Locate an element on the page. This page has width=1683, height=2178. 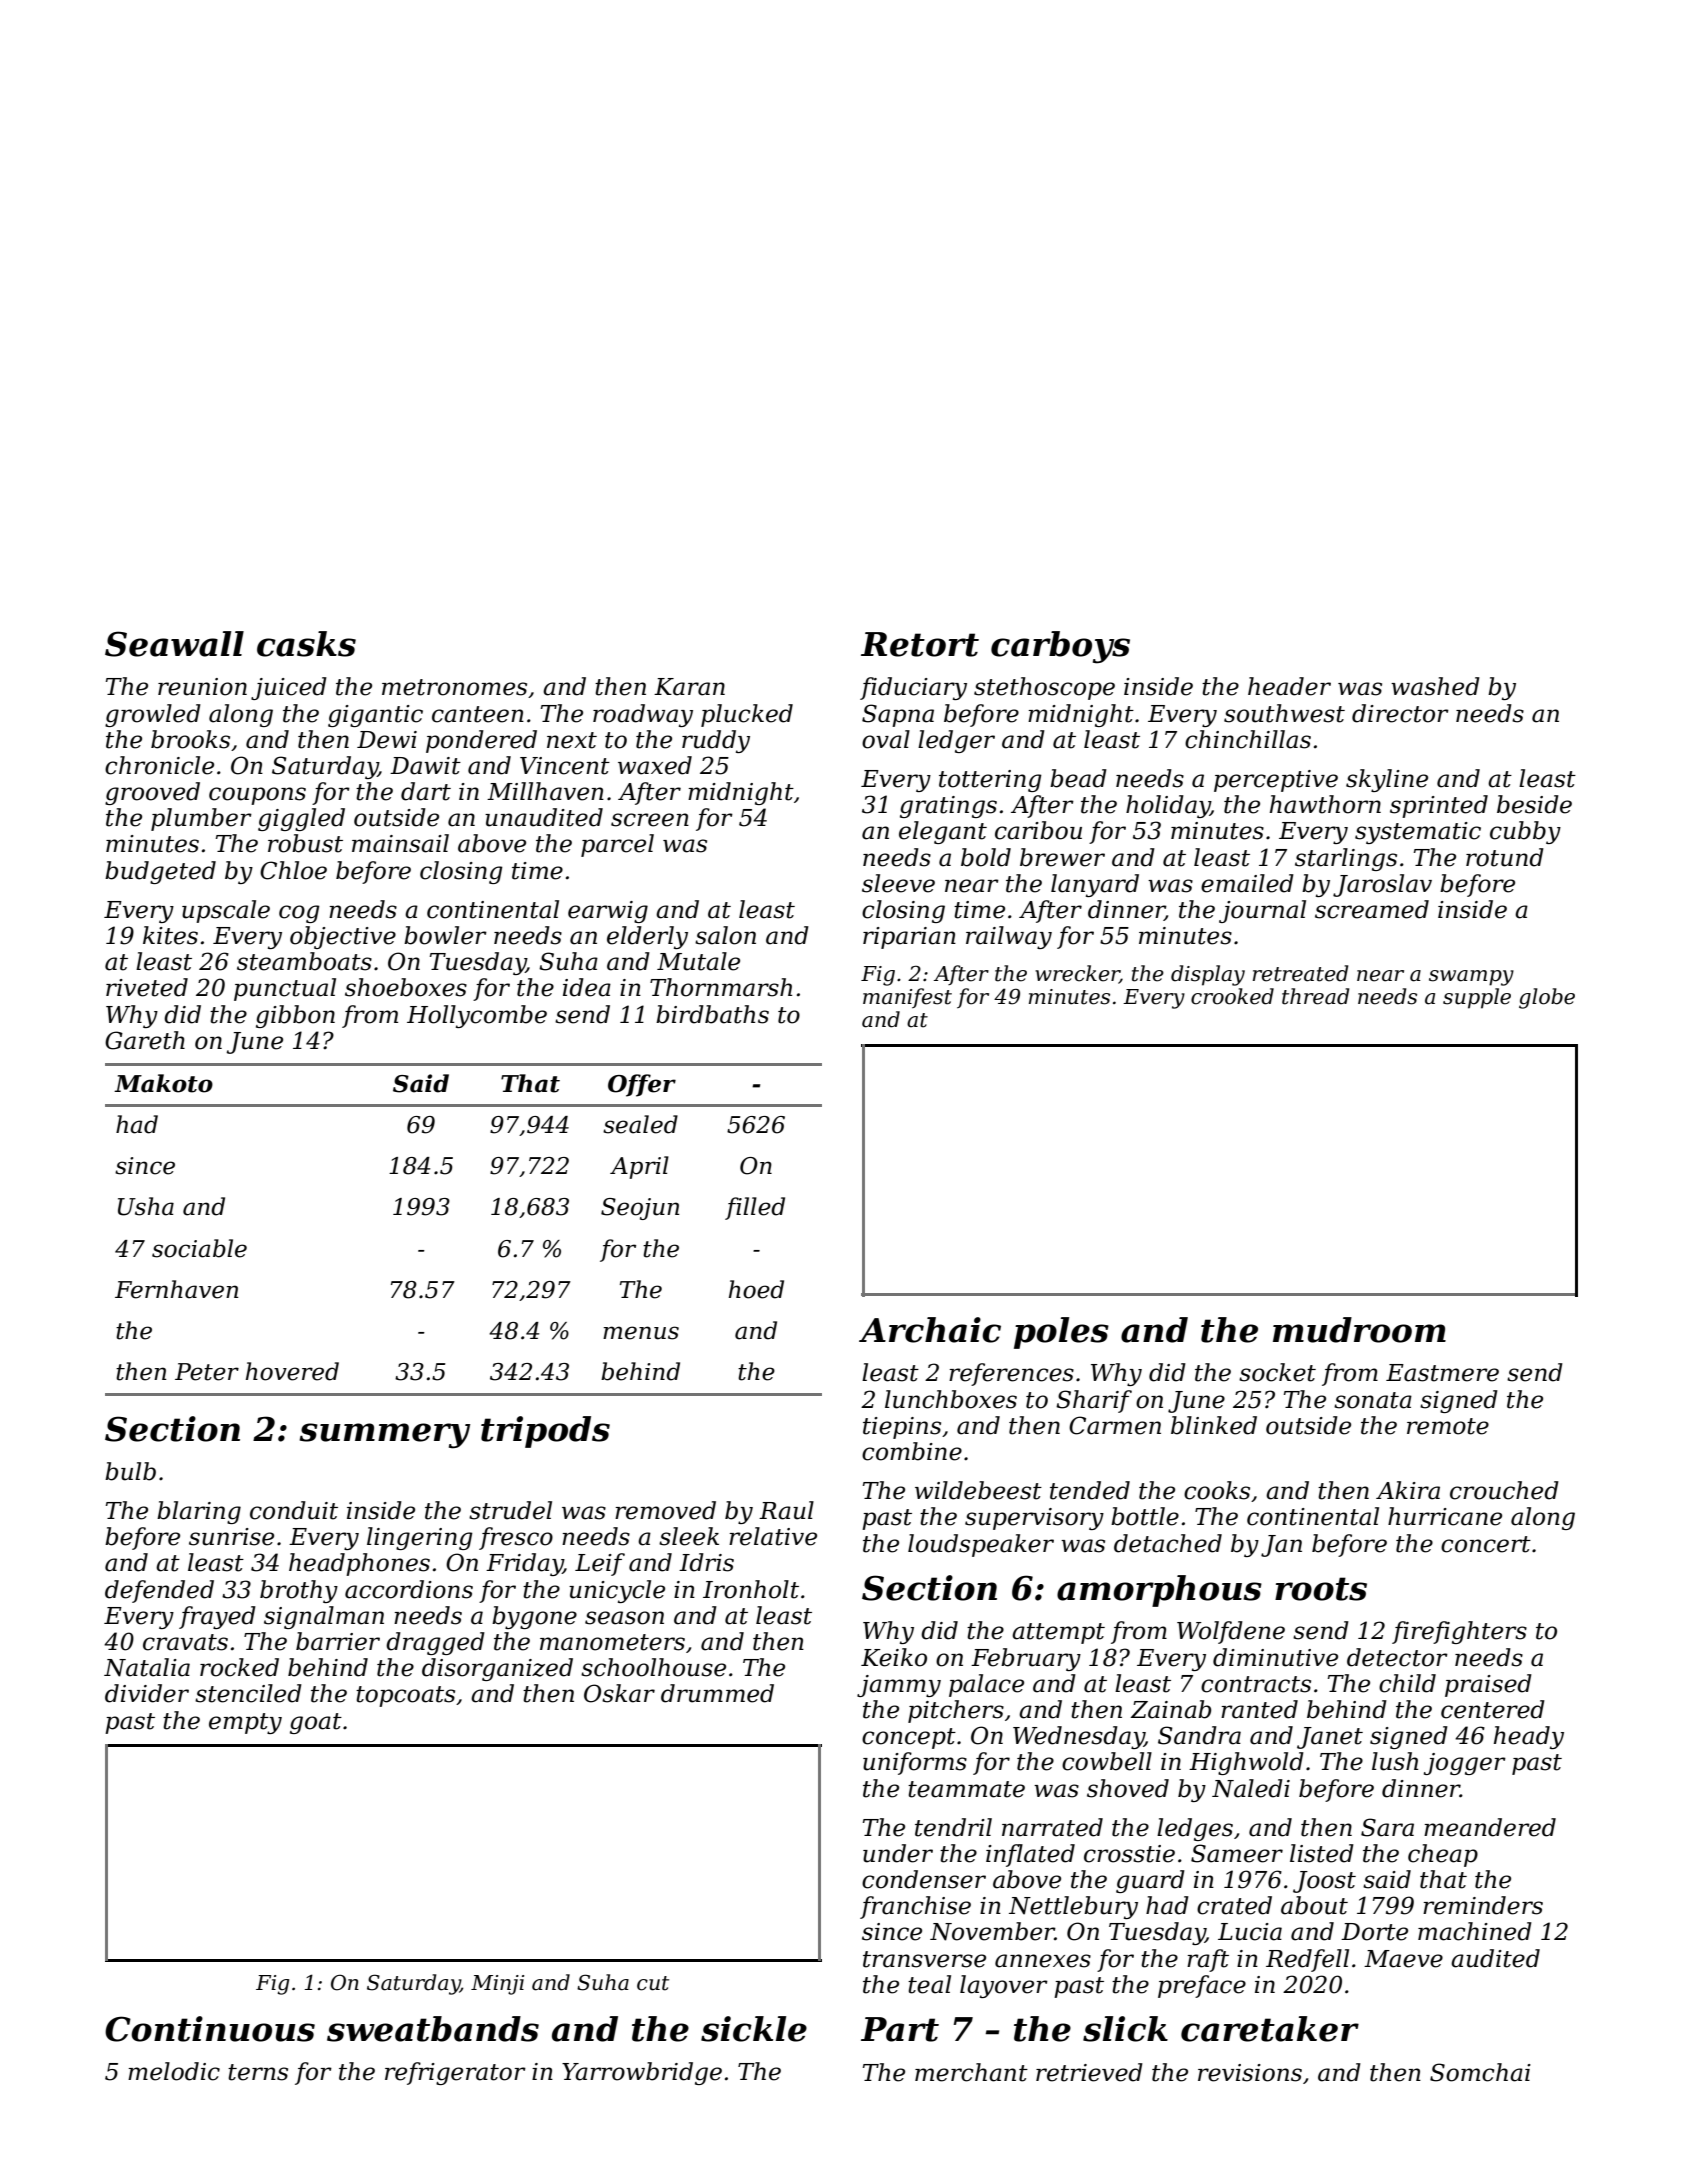
globe is located at coordinates (1547, 998).
